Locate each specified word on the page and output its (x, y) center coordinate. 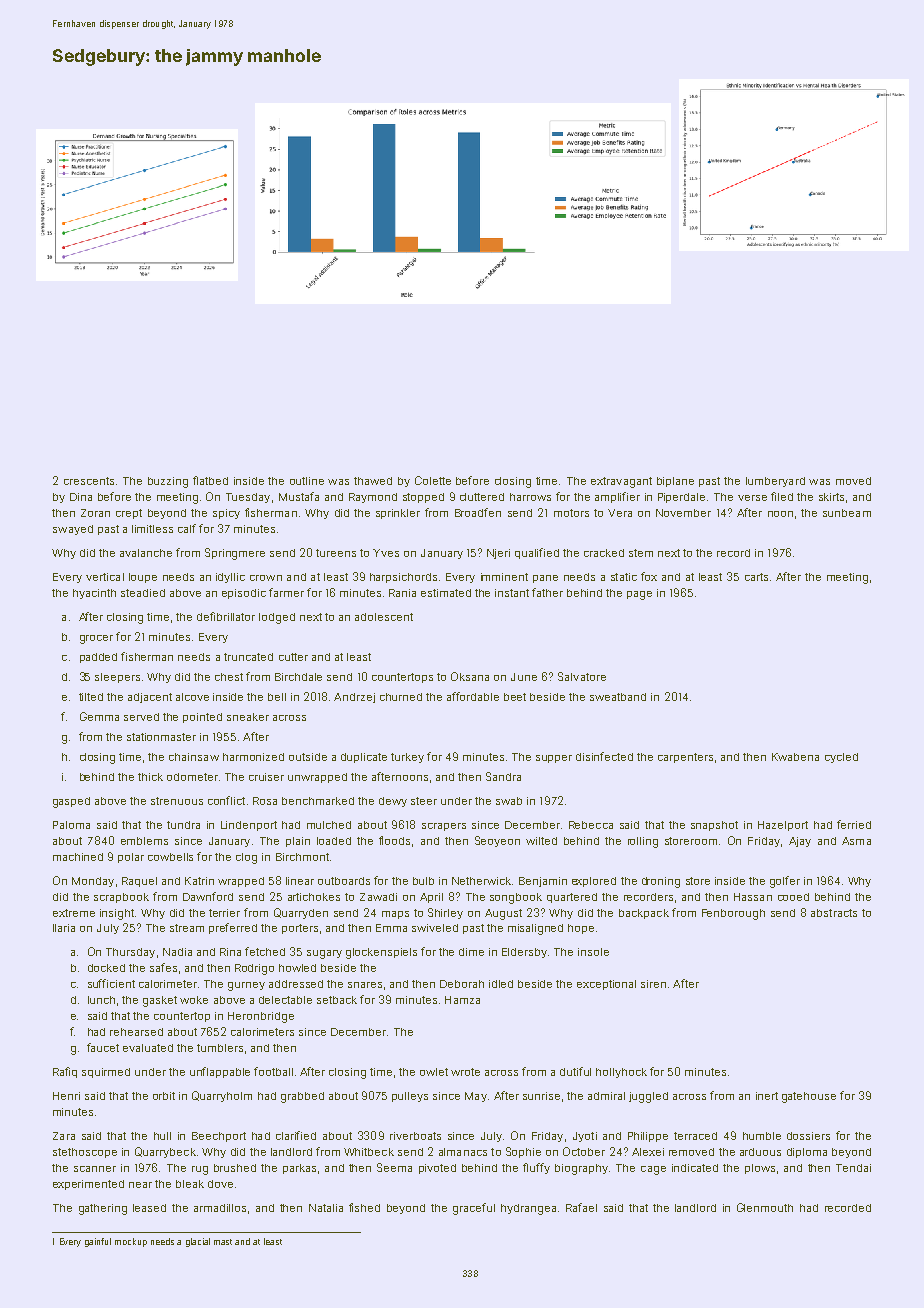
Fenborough (733, 914)
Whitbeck (369, 1152)
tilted (91, 697)
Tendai (853, 1168)
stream (187, 928)
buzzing (168, 482)
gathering (103, 1209)
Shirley (445, 913)
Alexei (648, 1152)
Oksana (470, 676)
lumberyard (775, 482)
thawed (373, 481)
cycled (841, 758)
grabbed (302, 1097)
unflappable (220, 1072)
